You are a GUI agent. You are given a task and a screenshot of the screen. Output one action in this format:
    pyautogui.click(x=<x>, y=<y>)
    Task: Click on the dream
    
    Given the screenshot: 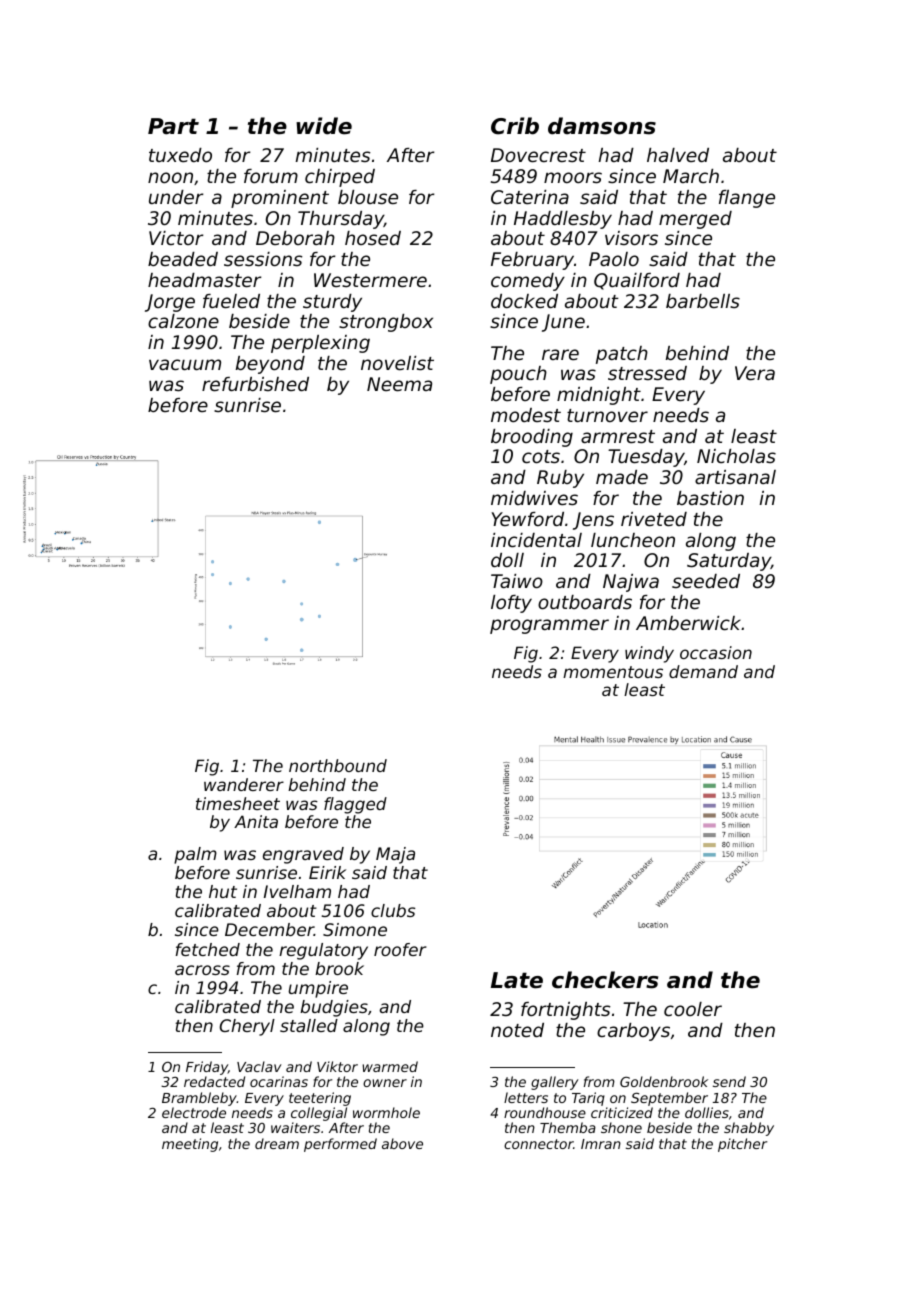 What is the action you would take?
    pyautogui.click(x=277, y=1143)
